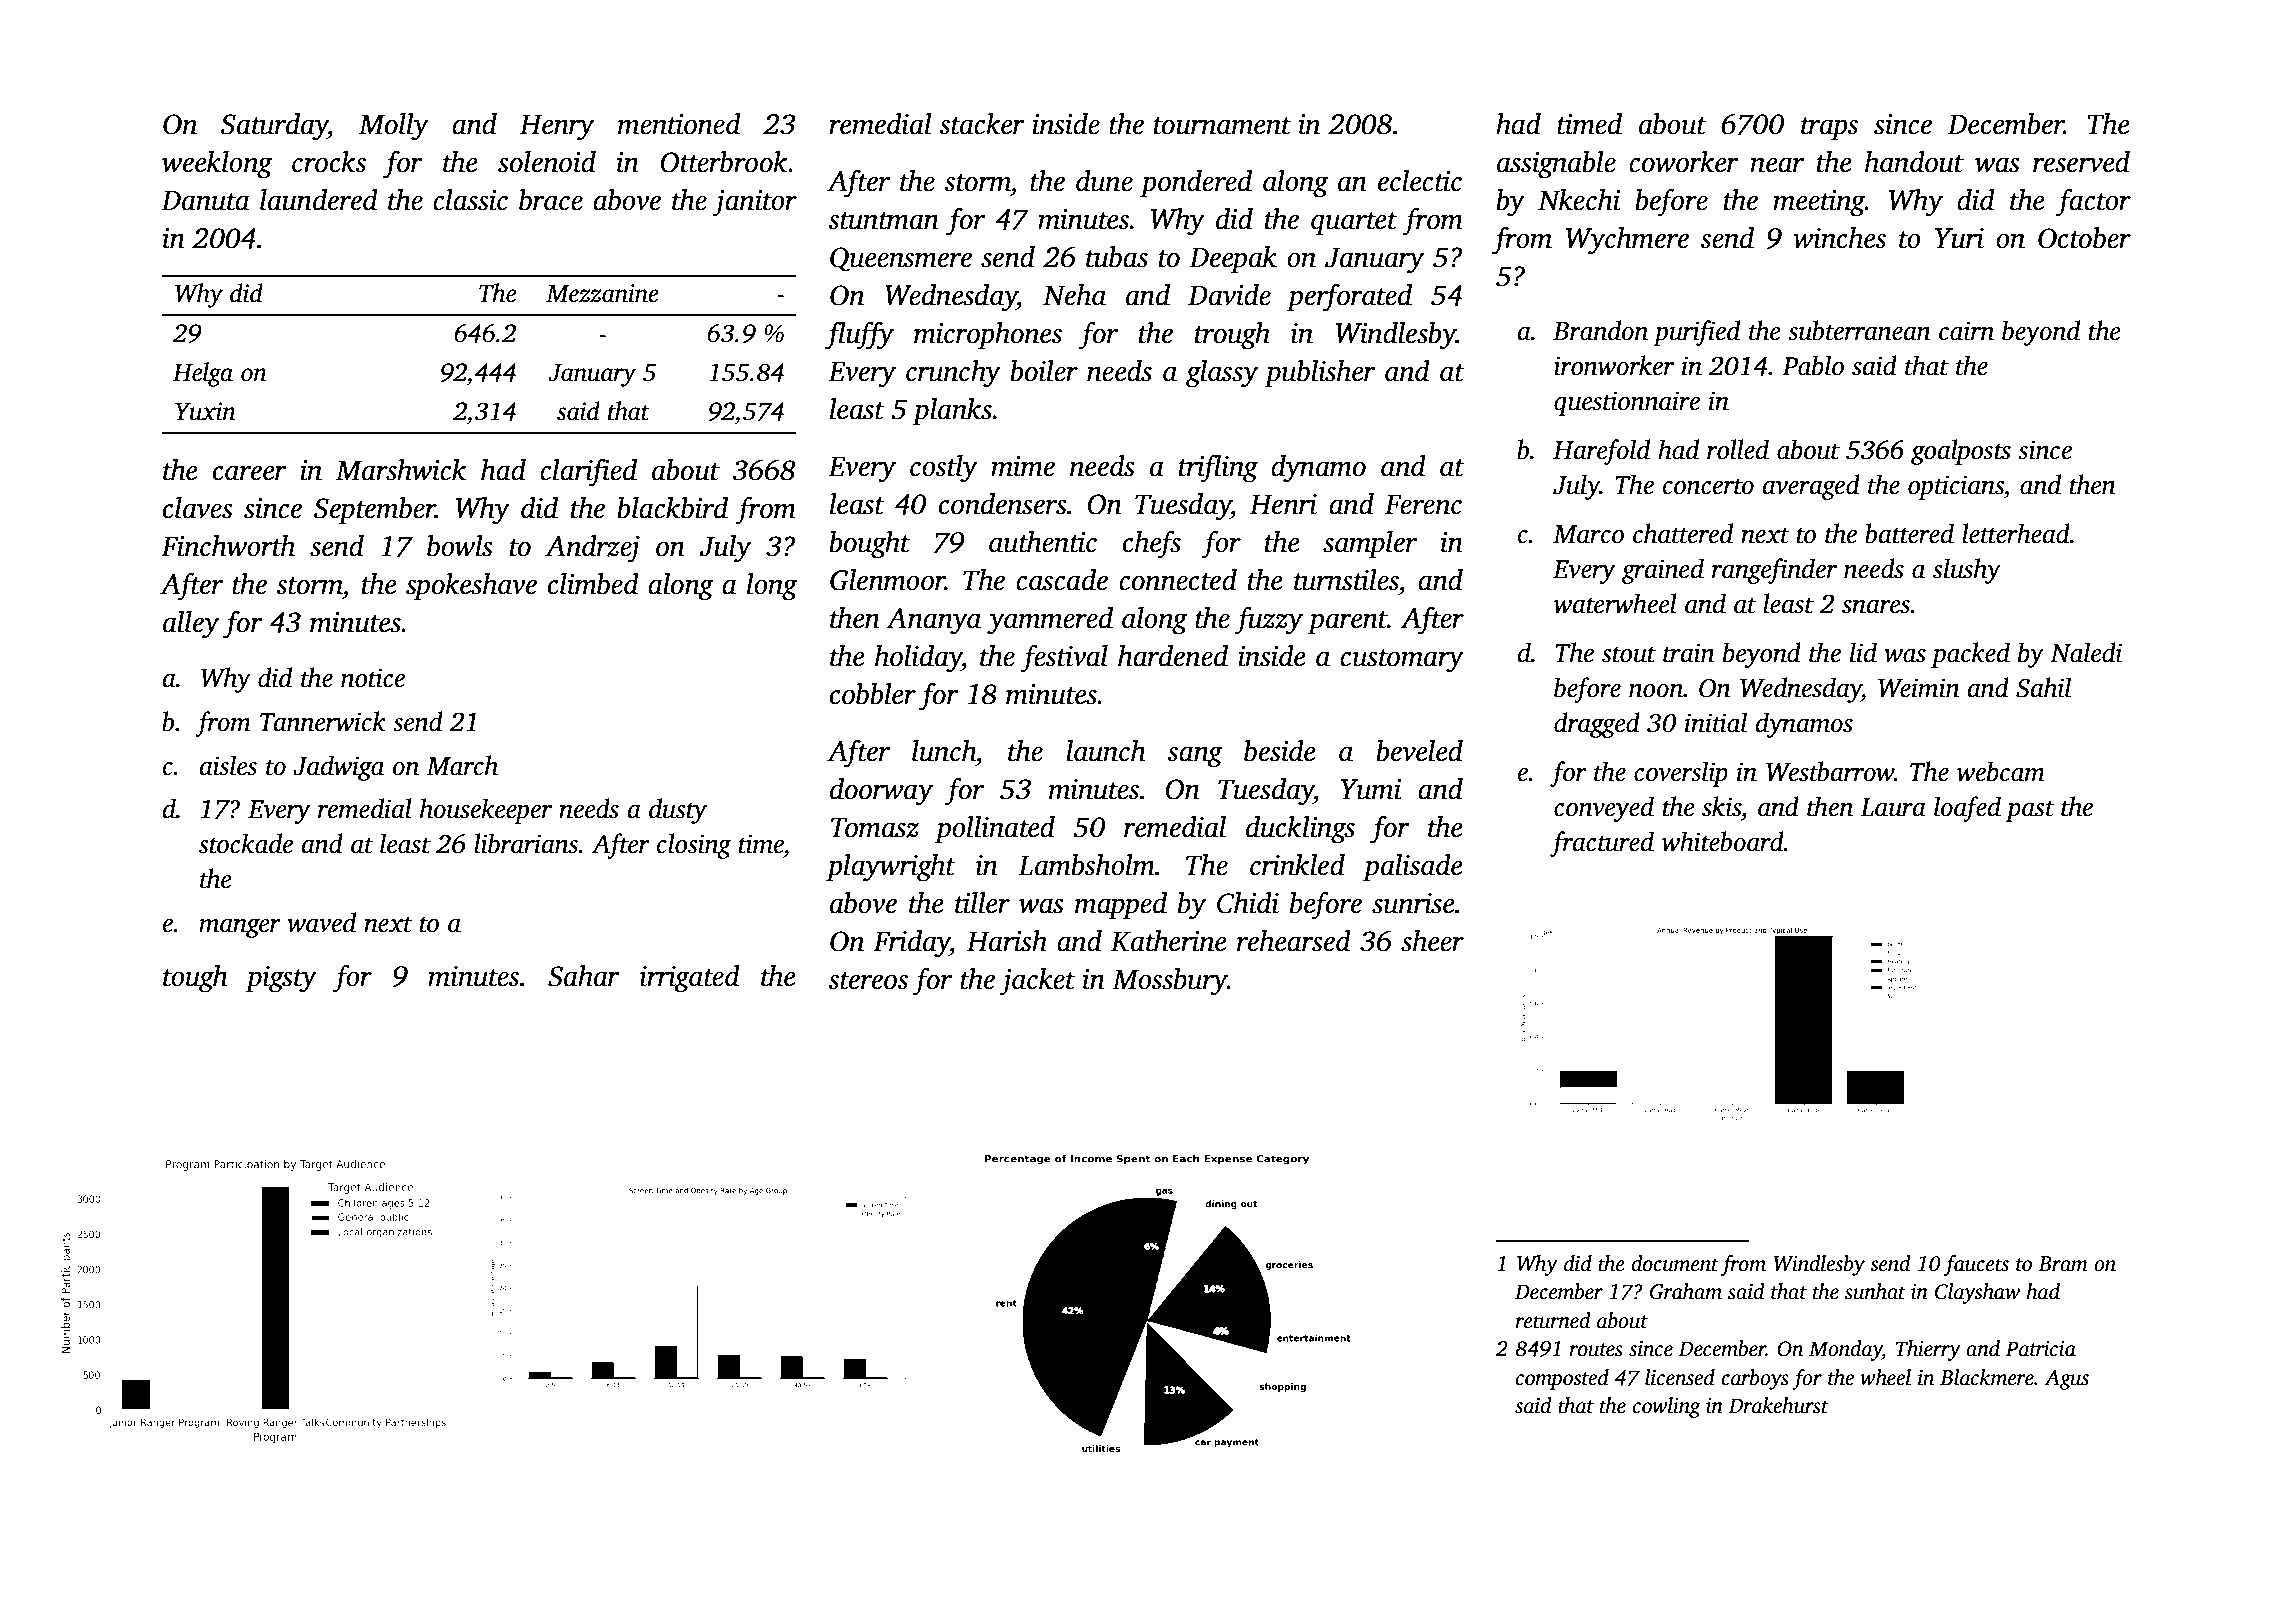 The height and width of the screenshot is (1620, 2292). I want to click on Deepak, so click(1233, 260).
